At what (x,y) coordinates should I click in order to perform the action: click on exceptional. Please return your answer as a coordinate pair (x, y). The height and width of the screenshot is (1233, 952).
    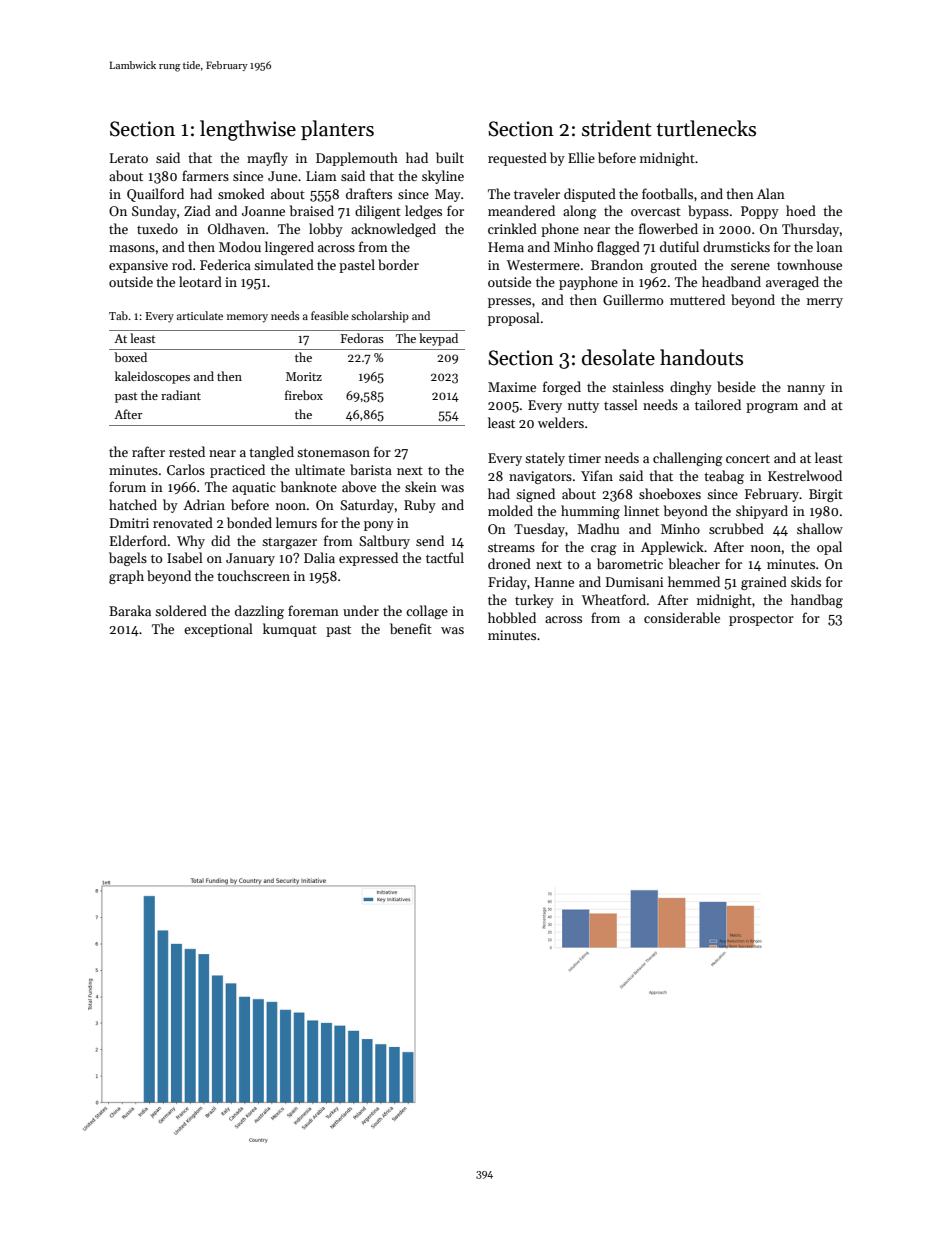
    Looking at the image, I should click on (218, 630).
